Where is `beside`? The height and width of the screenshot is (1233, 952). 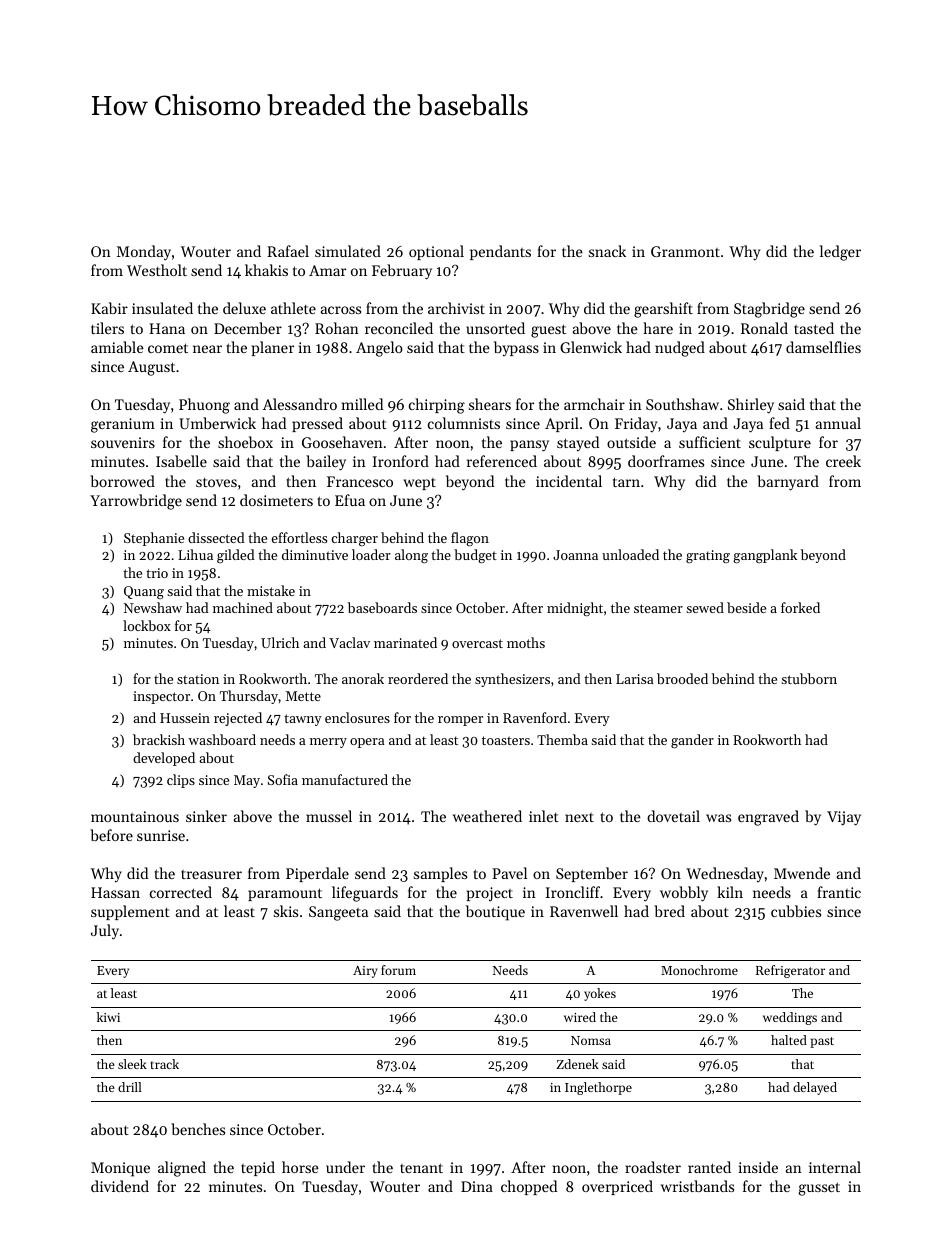
beside is located at coordinates (746, 607).
